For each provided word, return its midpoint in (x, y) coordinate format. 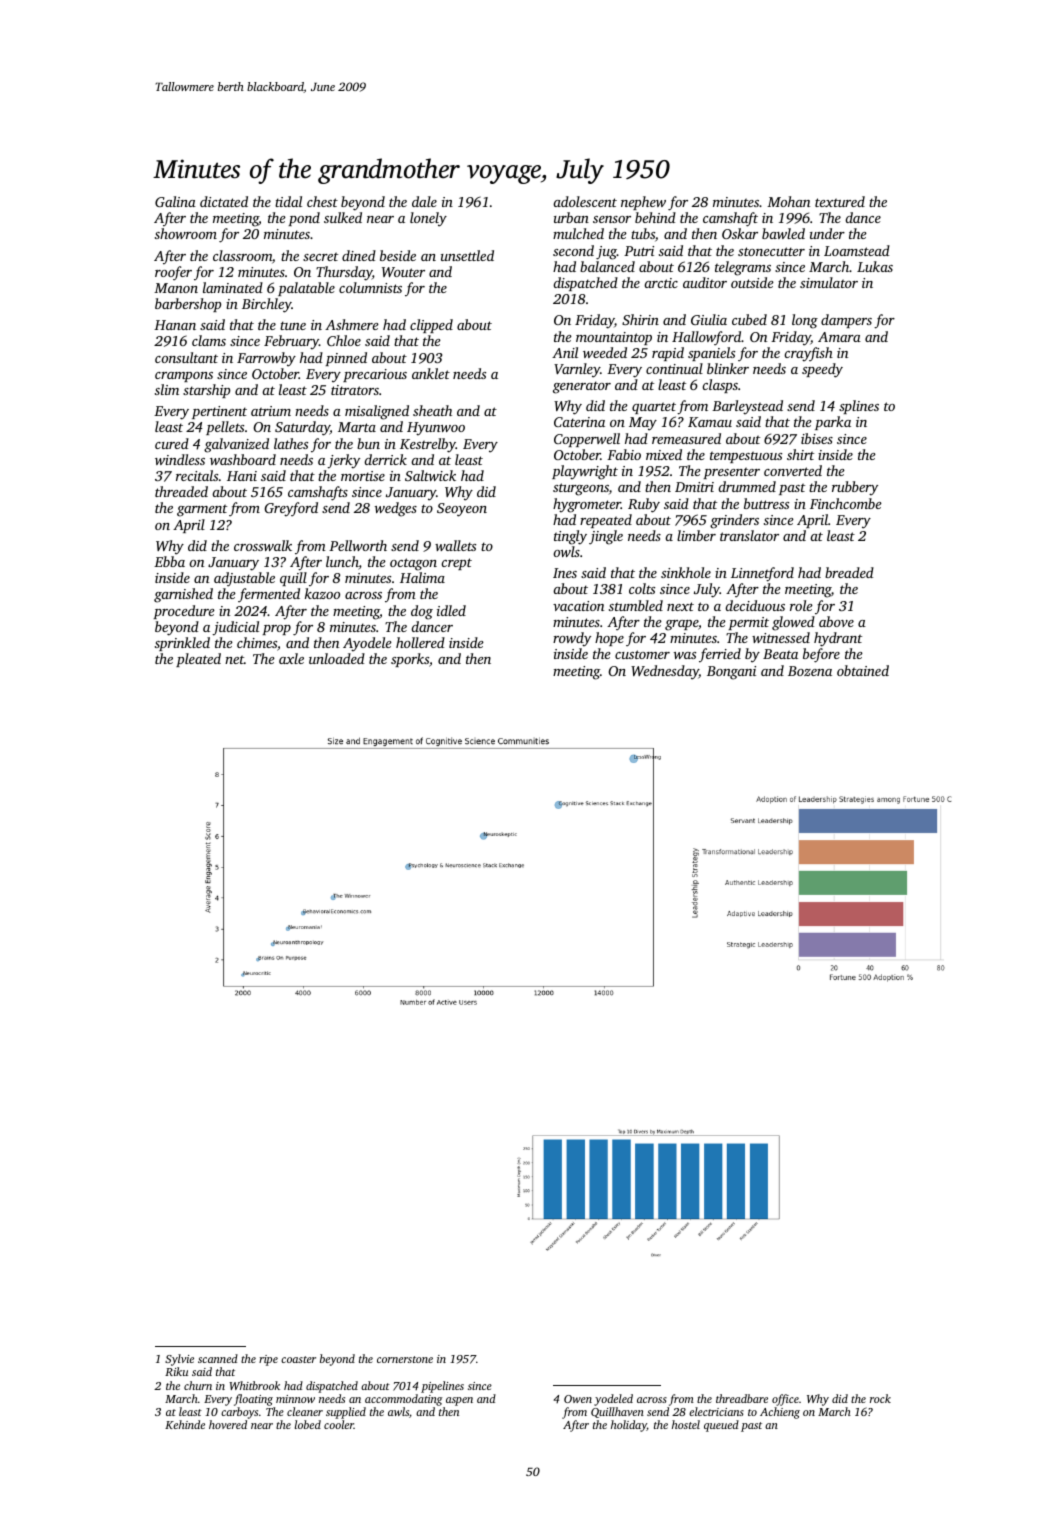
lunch (342, 563)
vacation (578, 606)
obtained (863, 670)
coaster (298, 1359)
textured (840, 201)
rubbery (855, 488)
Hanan (175, 325)
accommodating (404, 1400)
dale (424, 201)
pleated (198, 660)
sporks (410, 660)
